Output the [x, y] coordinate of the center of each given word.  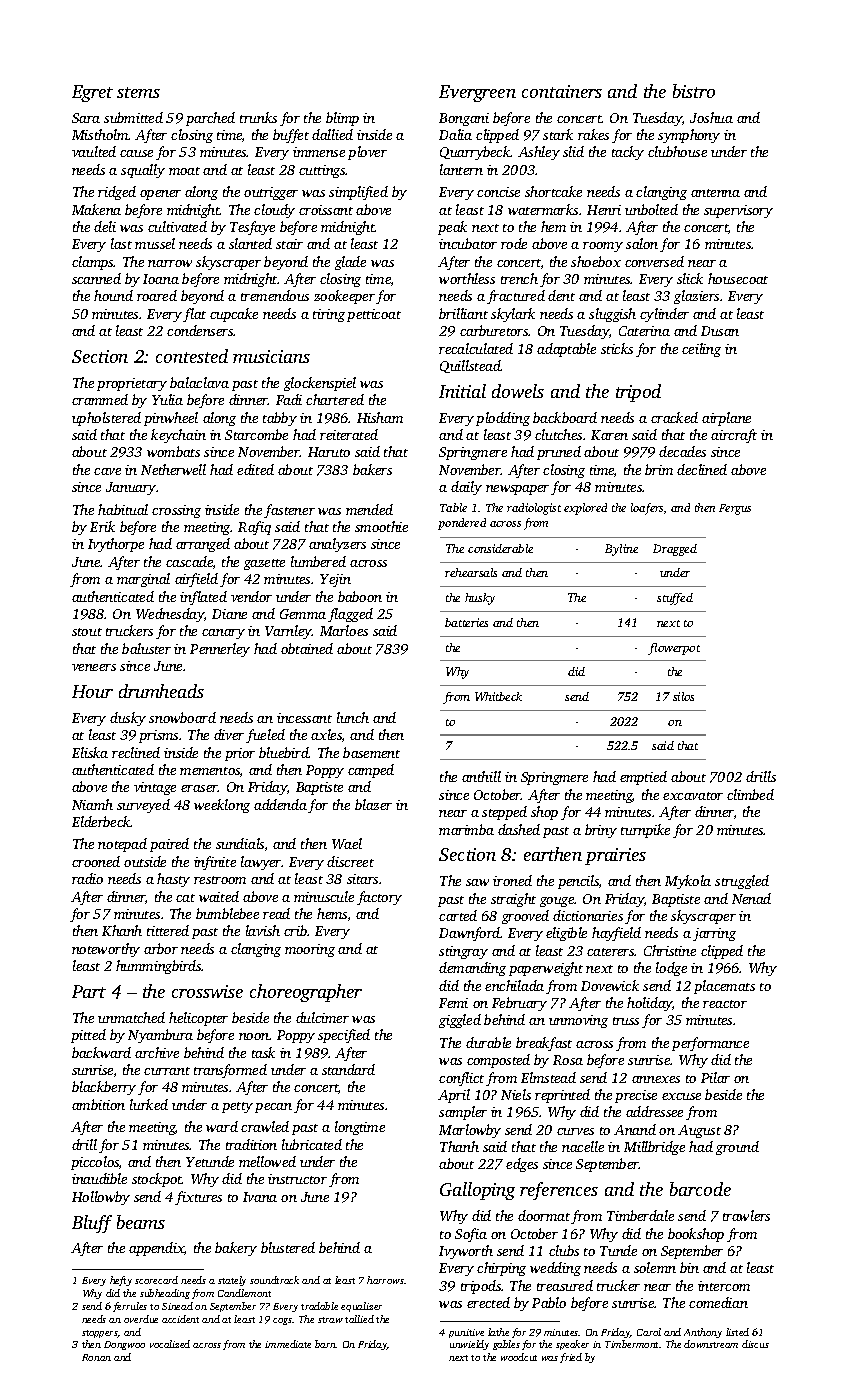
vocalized [170, 1344]
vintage [155, 788]
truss [626, 1021]
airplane [726, 419]
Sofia [471, 1235]
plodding [503, 419]
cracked [674, 417]
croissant [326, 210]
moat [184, 171]
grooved [525, 917]
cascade [189, 561]
